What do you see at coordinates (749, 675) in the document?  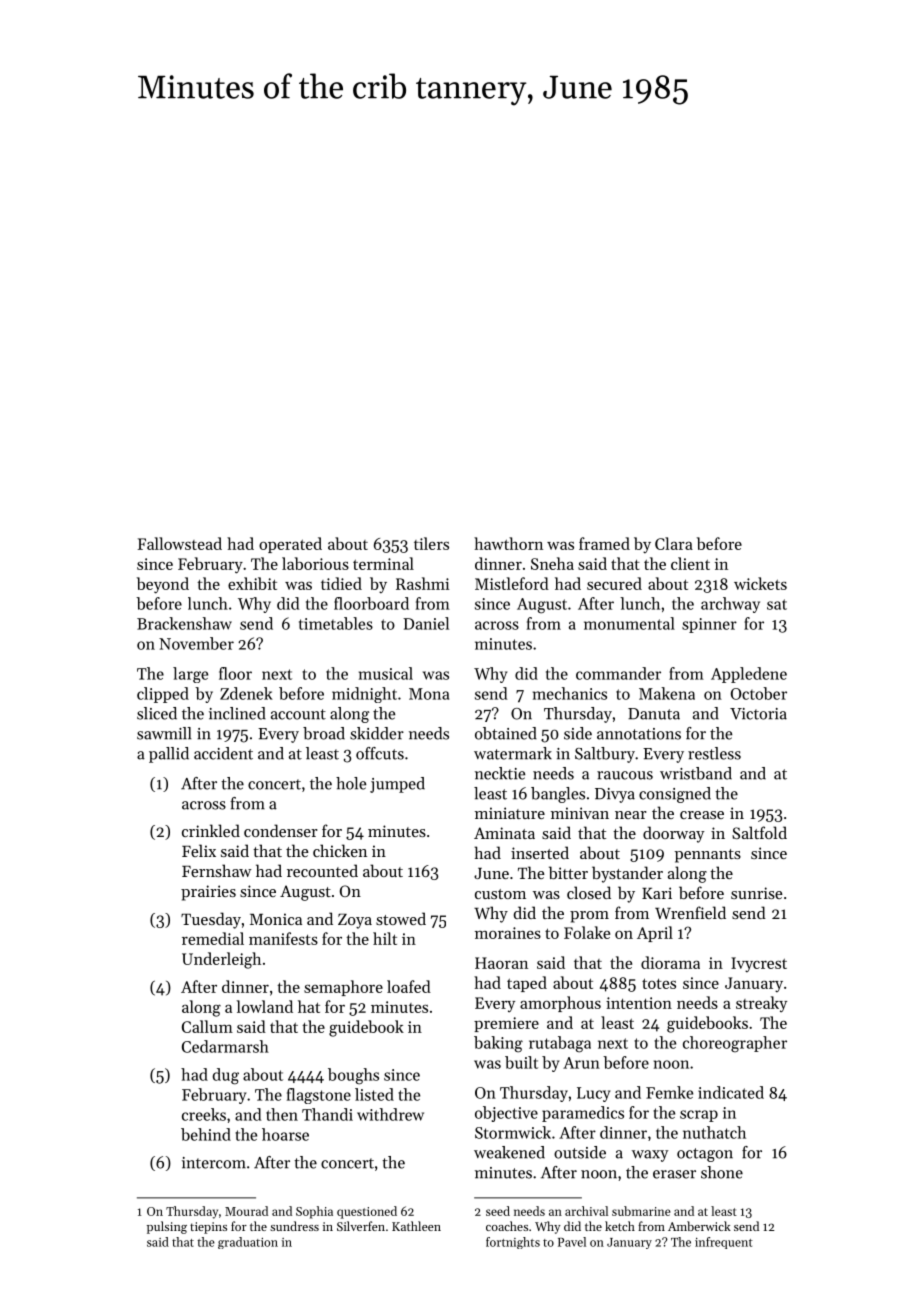 I see `Appledene` at bounding box center [749, 675].
